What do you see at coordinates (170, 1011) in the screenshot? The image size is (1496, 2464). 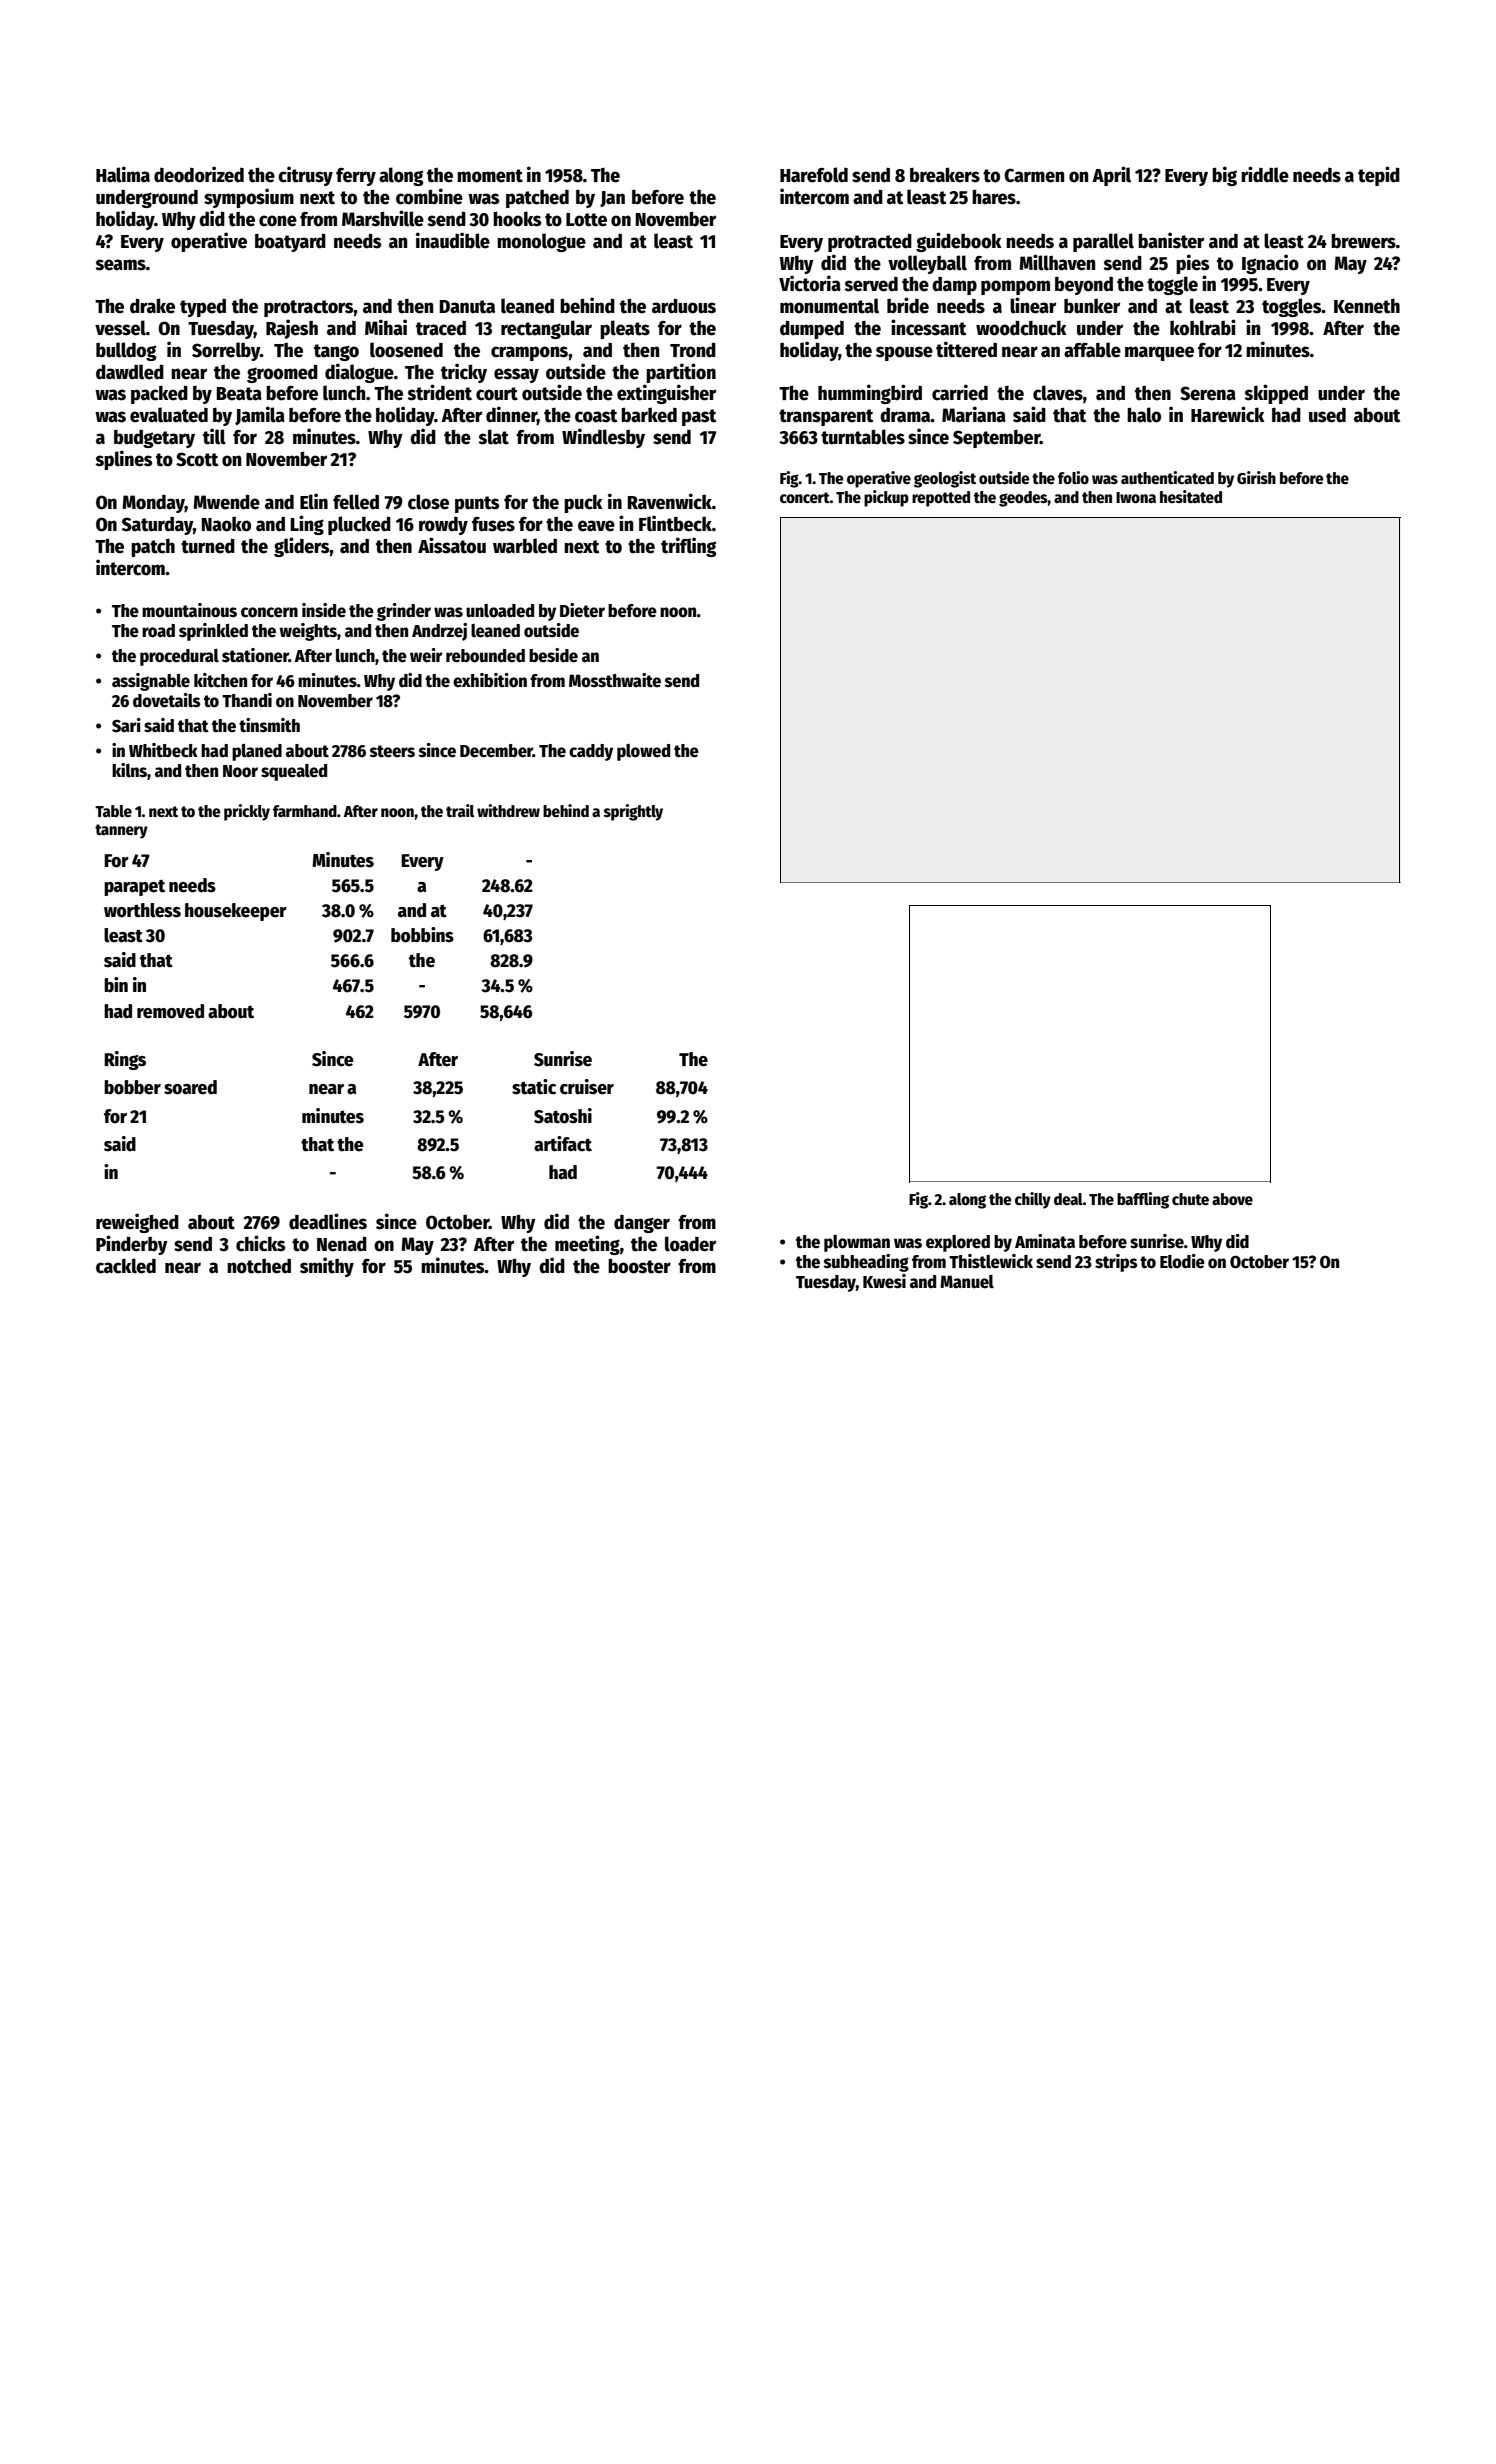 I see `removed` at bounding box center [170, 1011].
